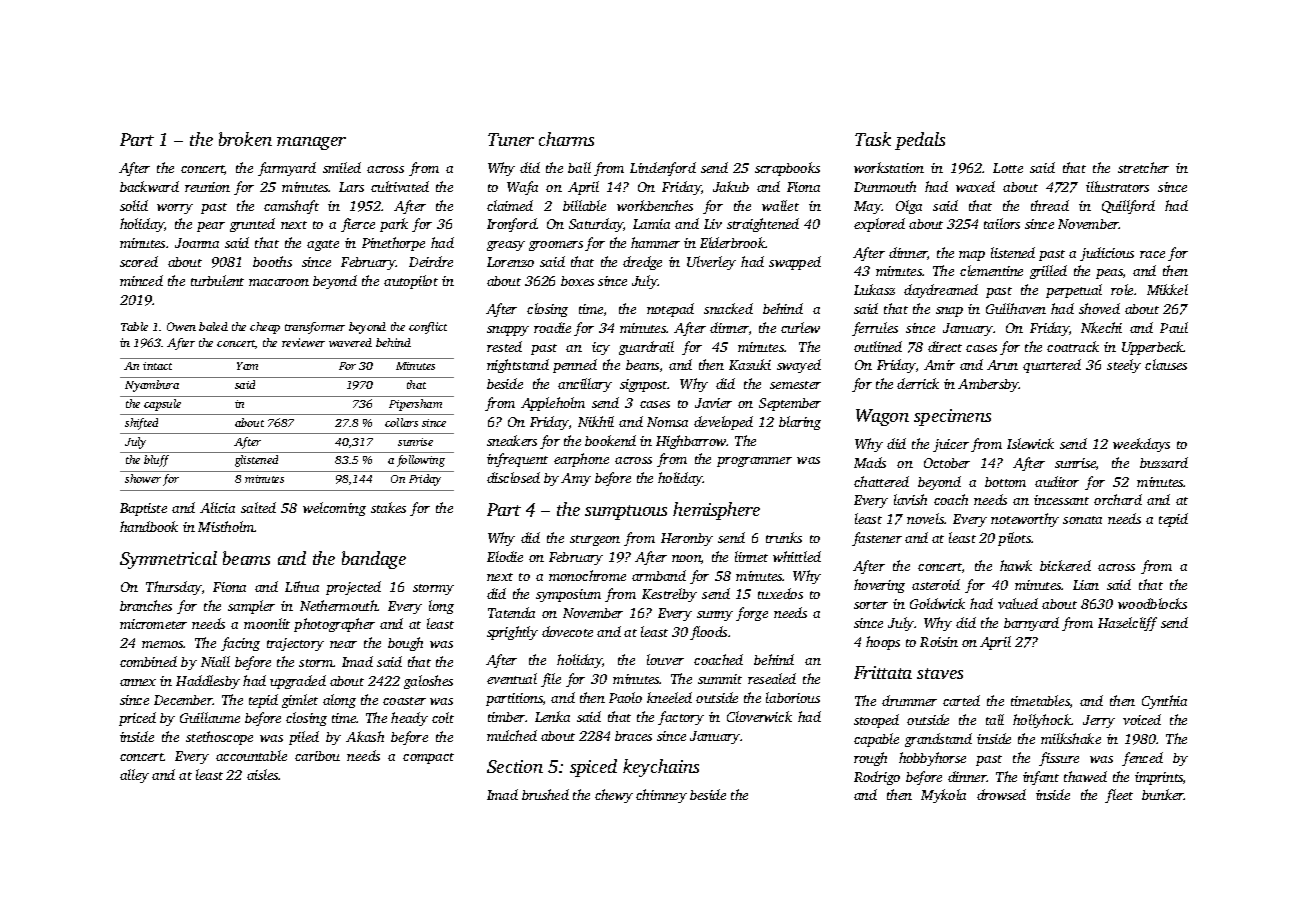 This screenshot has height=924, width=1308. What do you see at coordinates (1065, 565) in the screenshot?
I see `bickered` at bounding box center [1065, 565].
